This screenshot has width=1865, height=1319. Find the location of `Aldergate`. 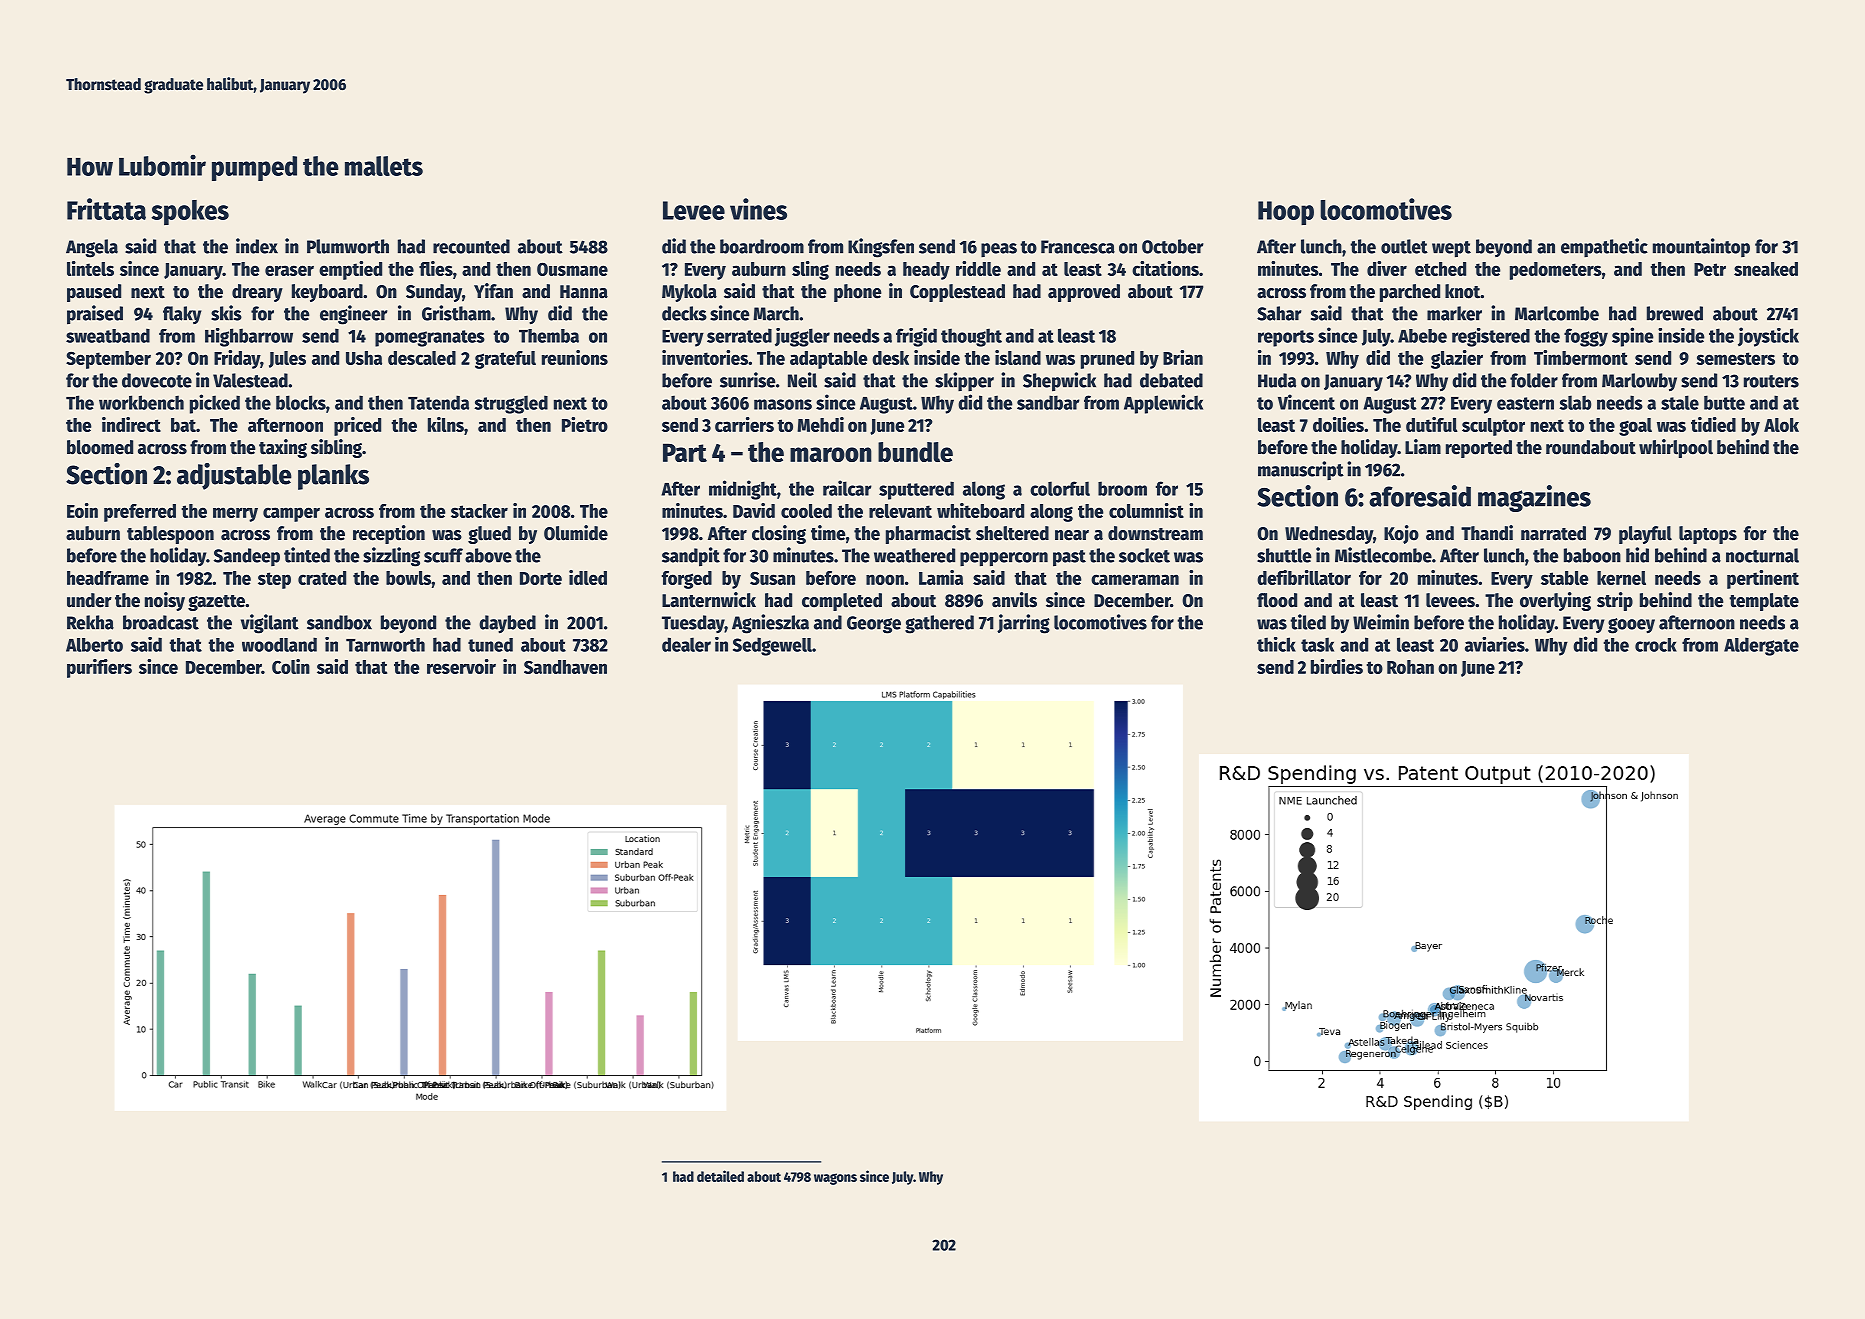

Aldergate is located at coordinates (1761, 646).
